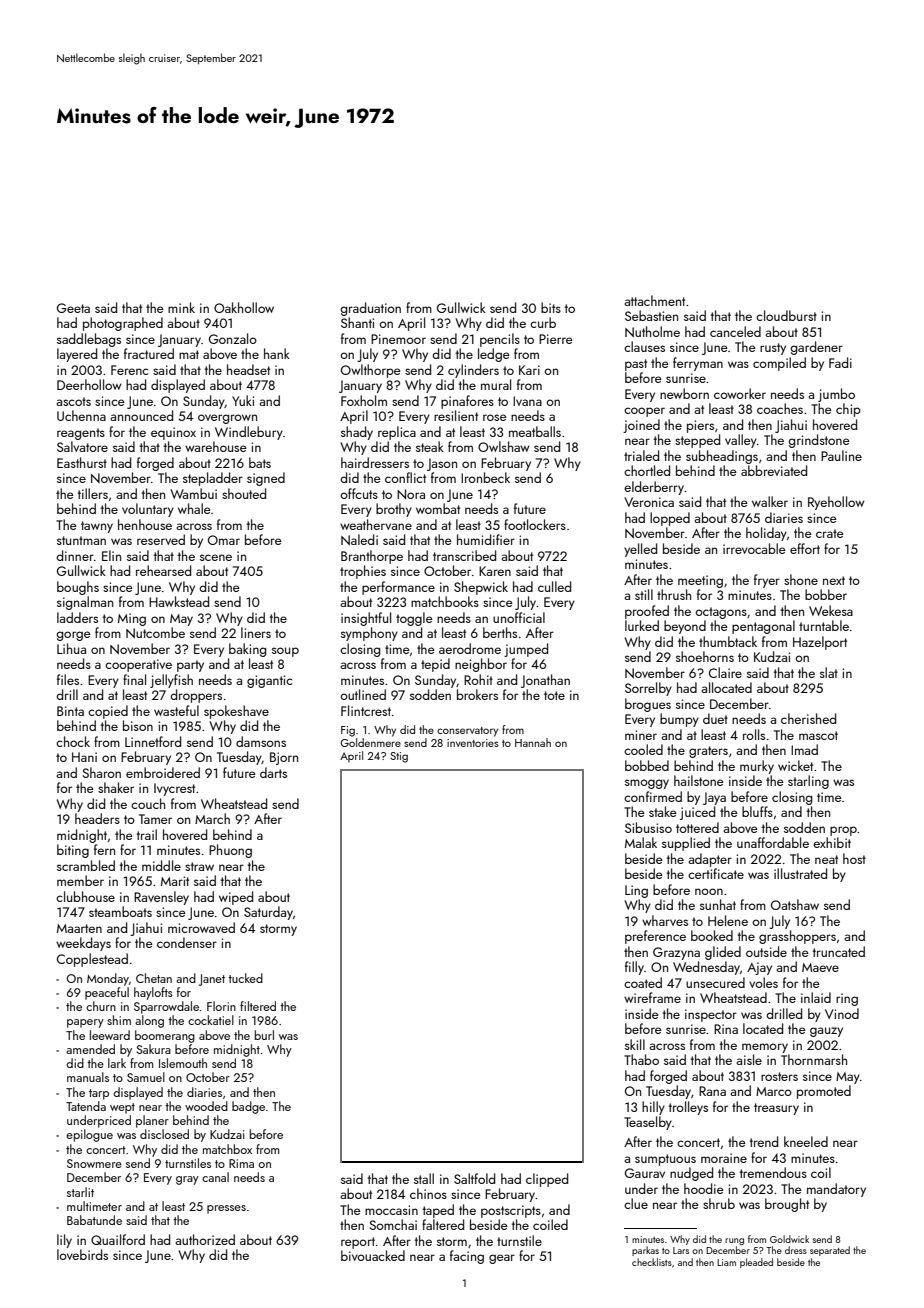  Describe the element at coordinates (774, 470) in the screenshot. I see `abbreviated` at that location.
